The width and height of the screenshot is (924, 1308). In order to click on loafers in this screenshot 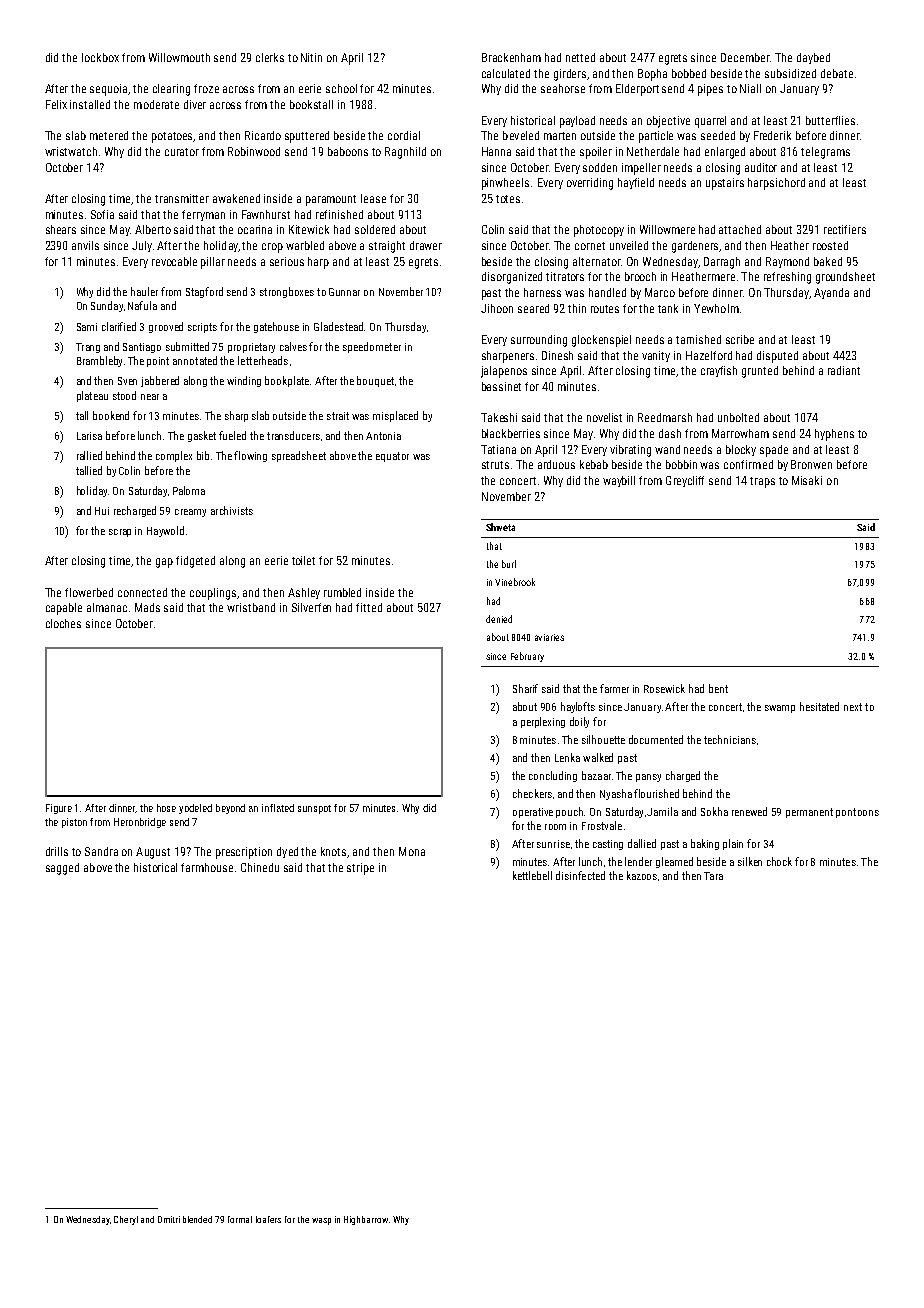, I will do `click(268, 1219)`.
